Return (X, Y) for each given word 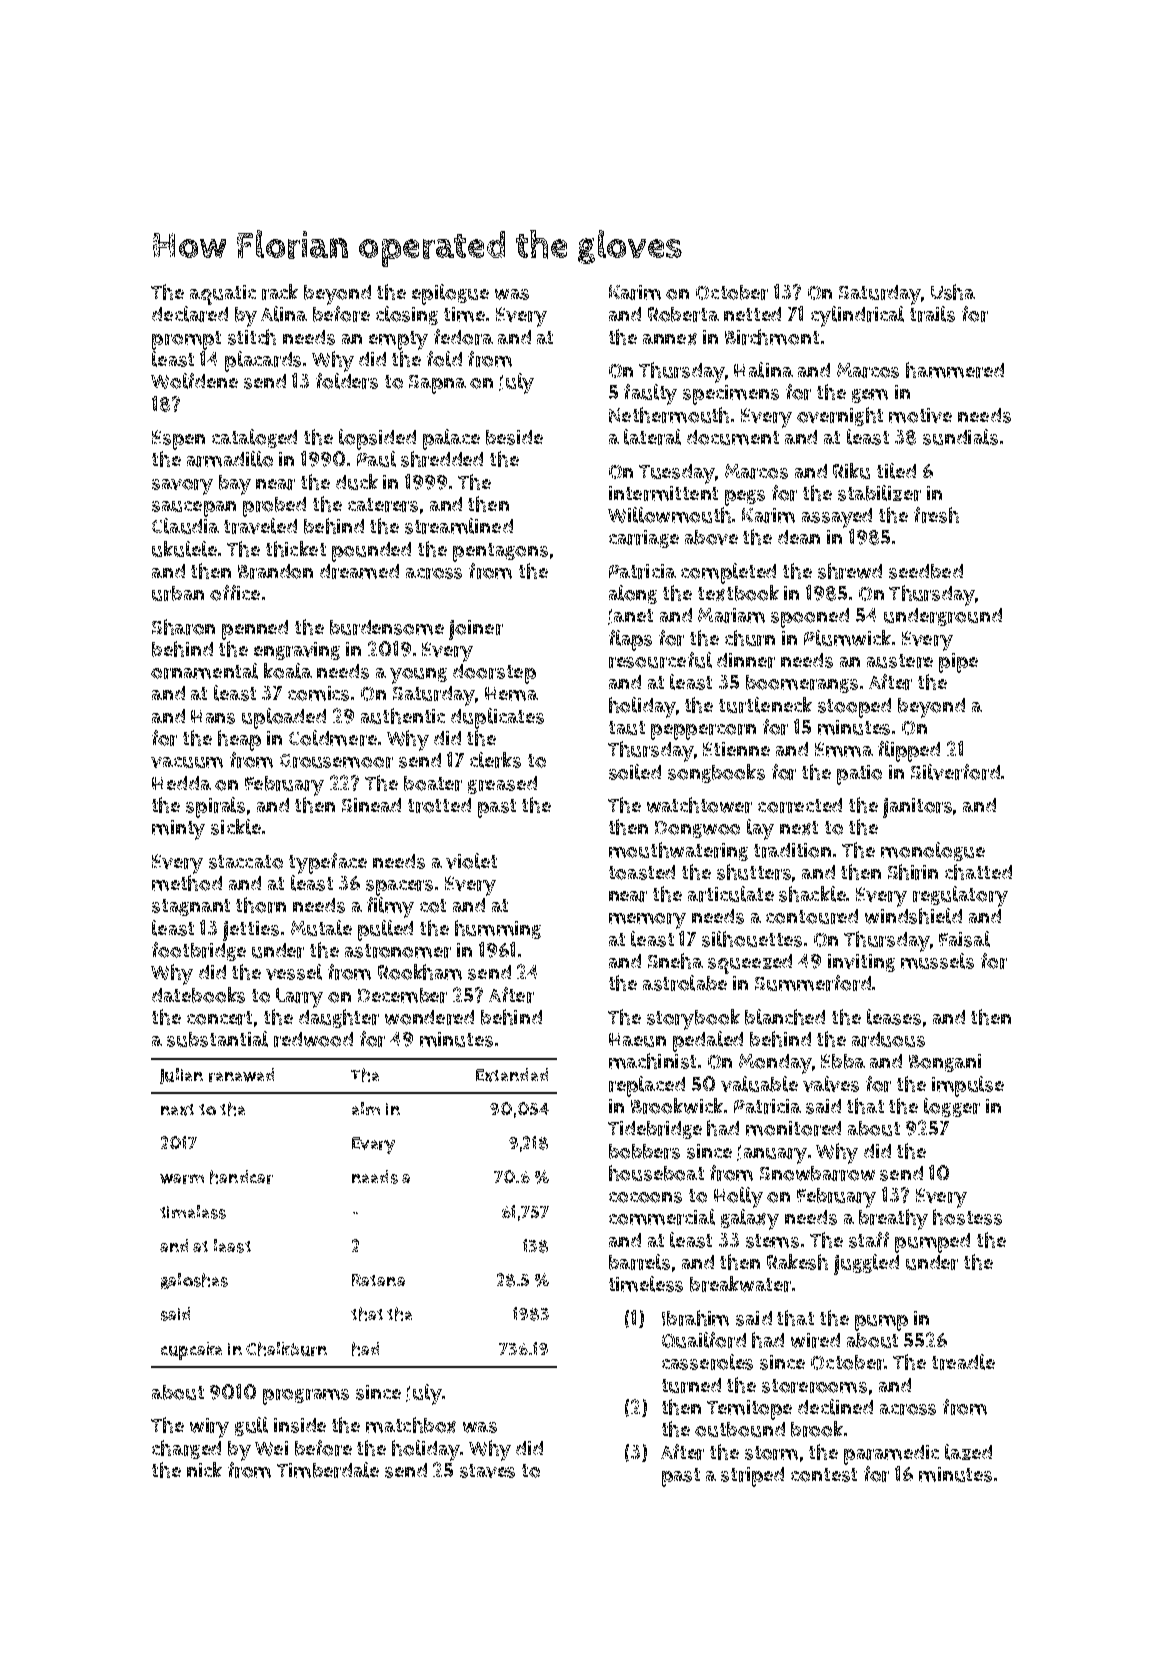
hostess (967, 1217)
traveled (260, 526)
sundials (960, 437)
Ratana (378, 1280)
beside (514, 437)
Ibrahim (695, 1318)
